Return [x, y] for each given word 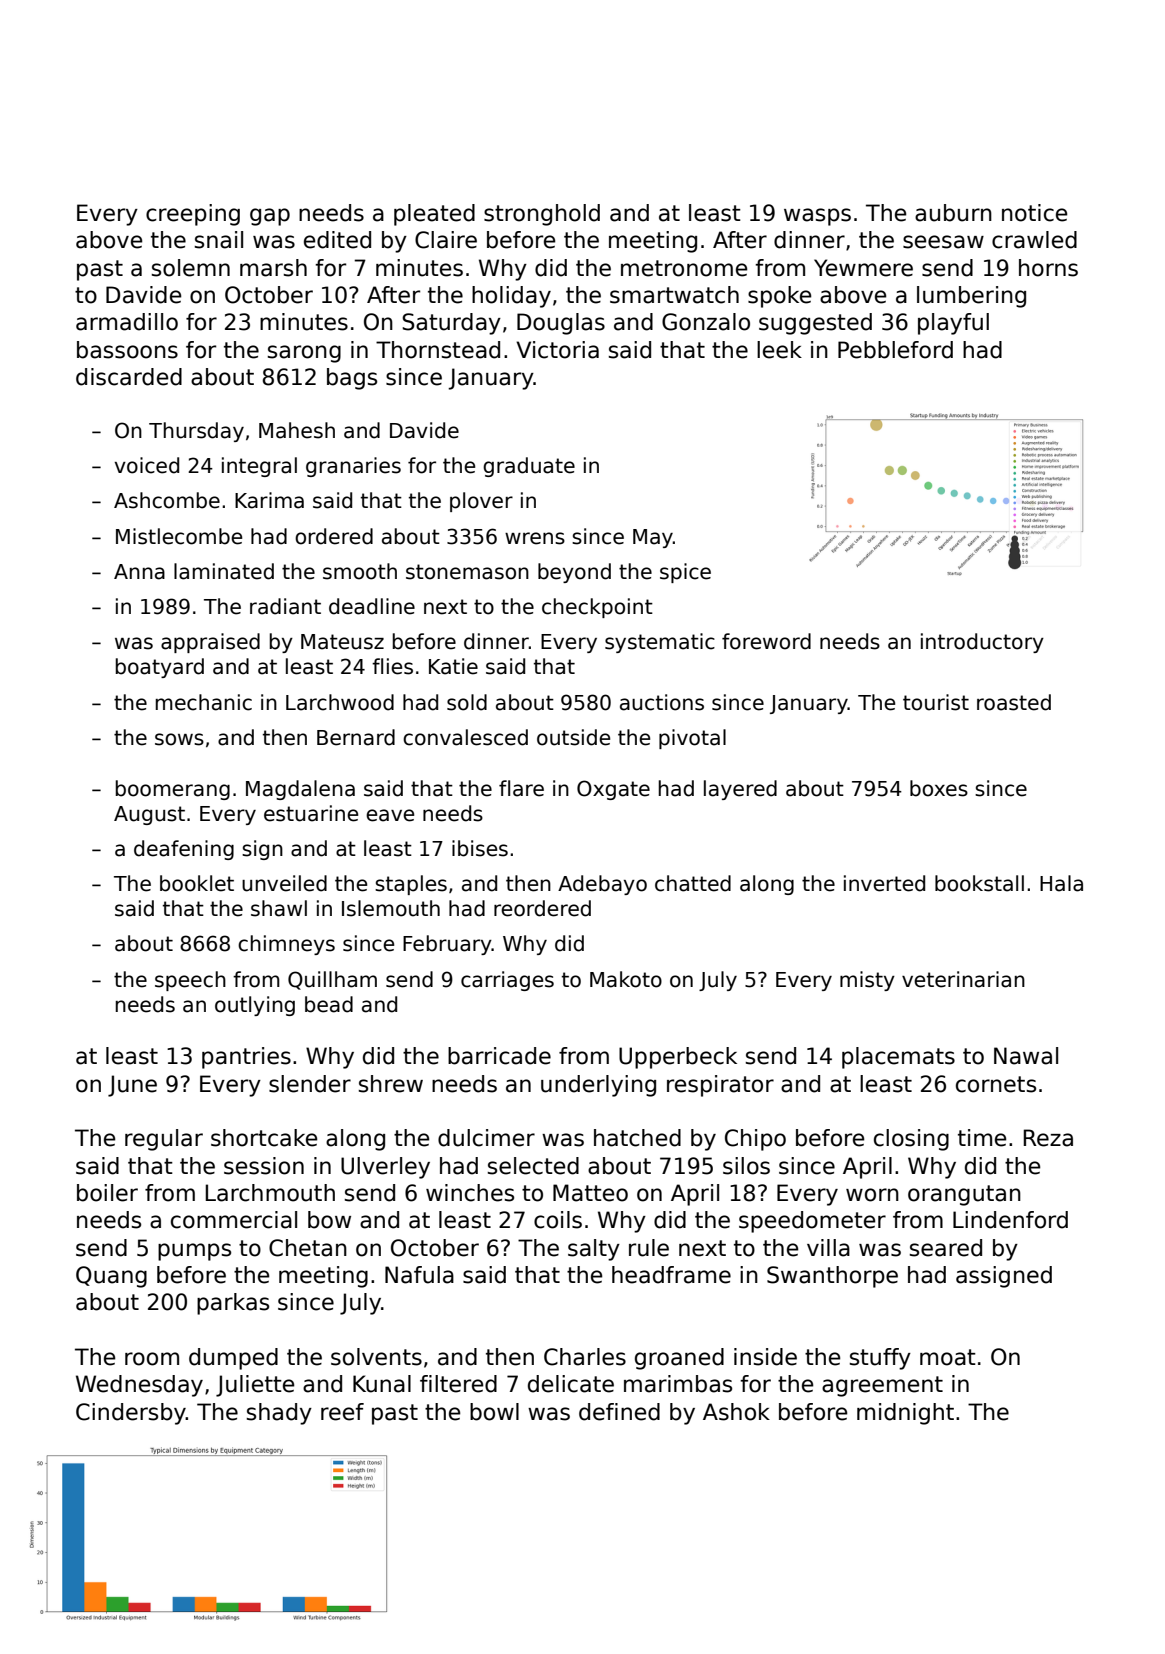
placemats [898, 1058]
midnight [905, 1414]
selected [533, 1166]
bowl [494, 1412]
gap [270, 217]
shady [279, 1414]
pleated [434, 215]
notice [1034, 213]
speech [190, 981]
